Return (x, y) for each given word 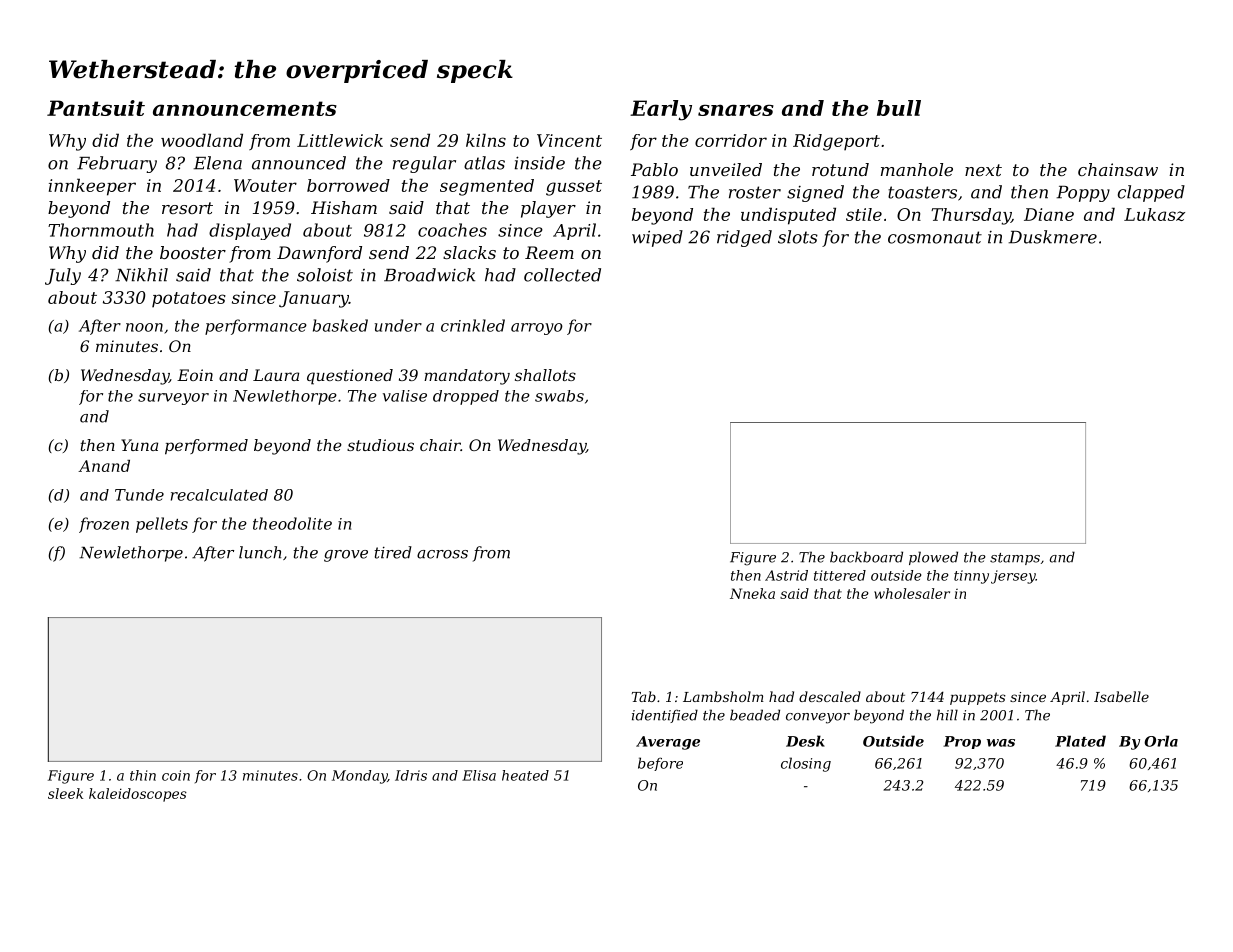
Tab (644, 696)
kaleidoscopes (138, 795)
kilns (486, 140)
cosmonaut (935, 237)
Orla (1161, 741)
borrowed (348, 185)
